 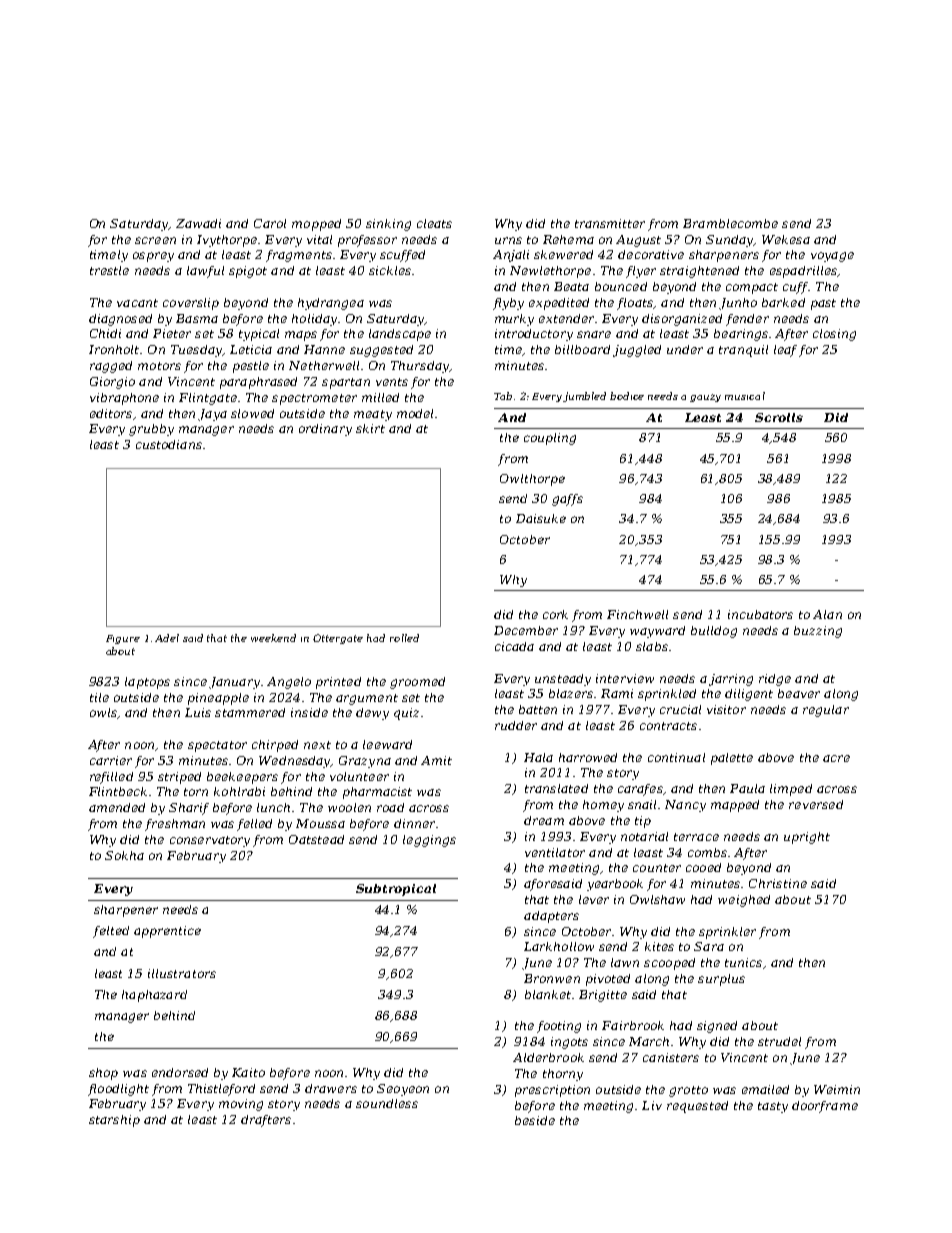 What do you see at coordinates (637, 351) in the page?
I see `juggled` at bounding box center [637, 351].
